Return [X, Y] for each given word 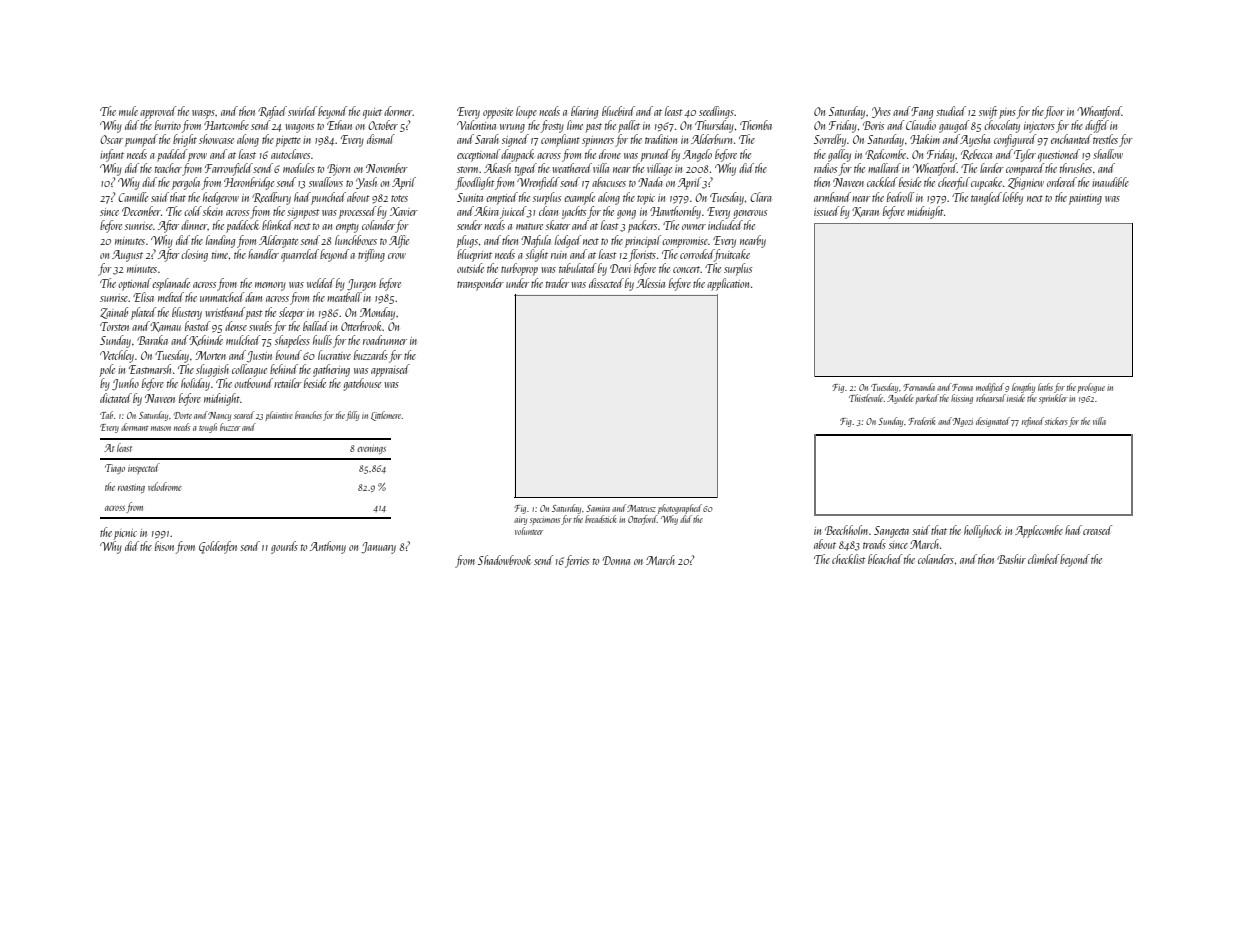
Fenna [962, 387]
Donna [616, 560]
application [728, 284]
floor [1054, 112]
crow [397, 256]
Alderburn [711, 139]
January [378, 548]
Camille [133, 197]
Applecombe [1039, 531]
